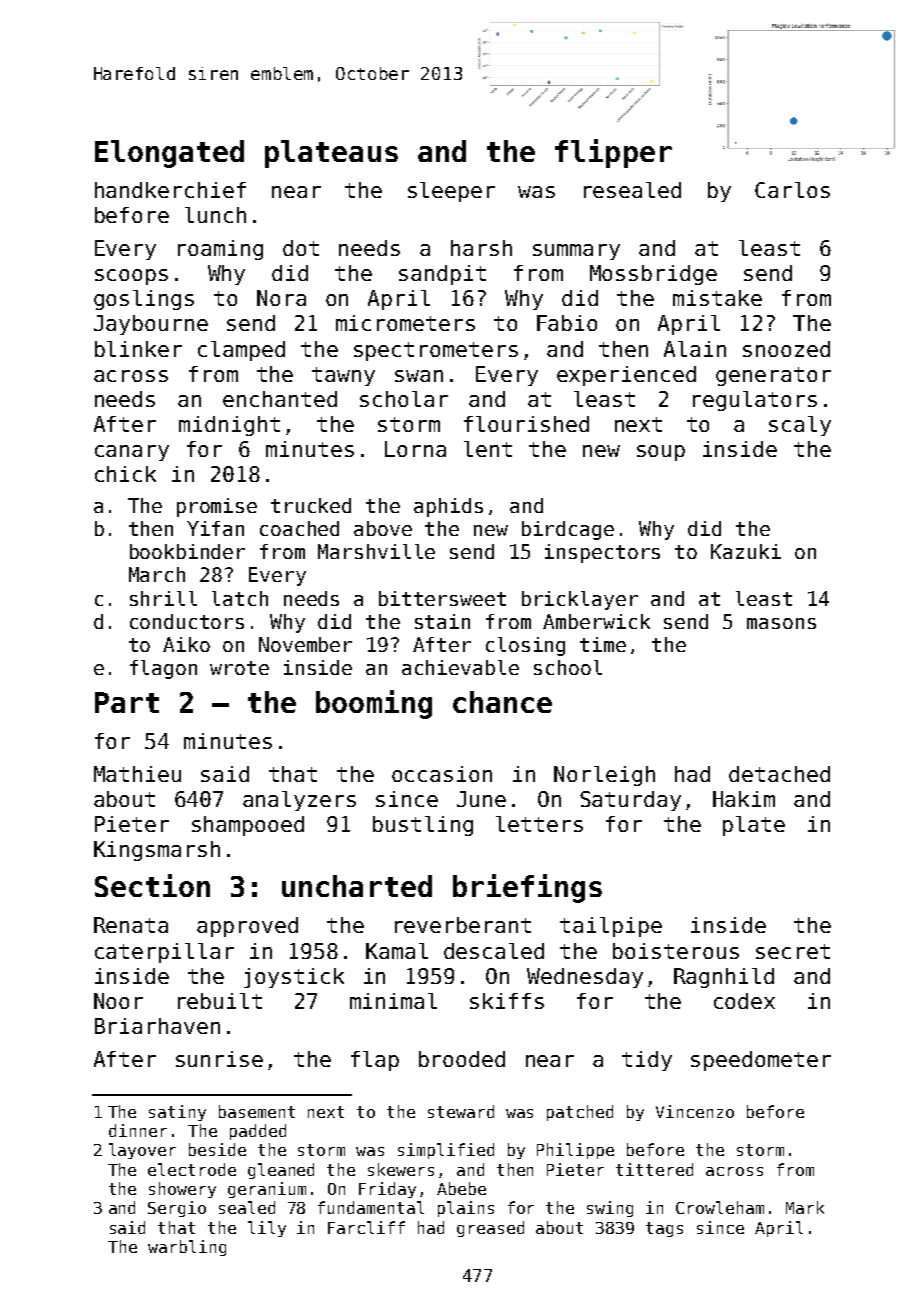 The height and width of the screenshot is (1311, 924). What do you see at coordinates (423, 826) in the screenshot?
I see `bustling` at bounding box center [423, 826].
